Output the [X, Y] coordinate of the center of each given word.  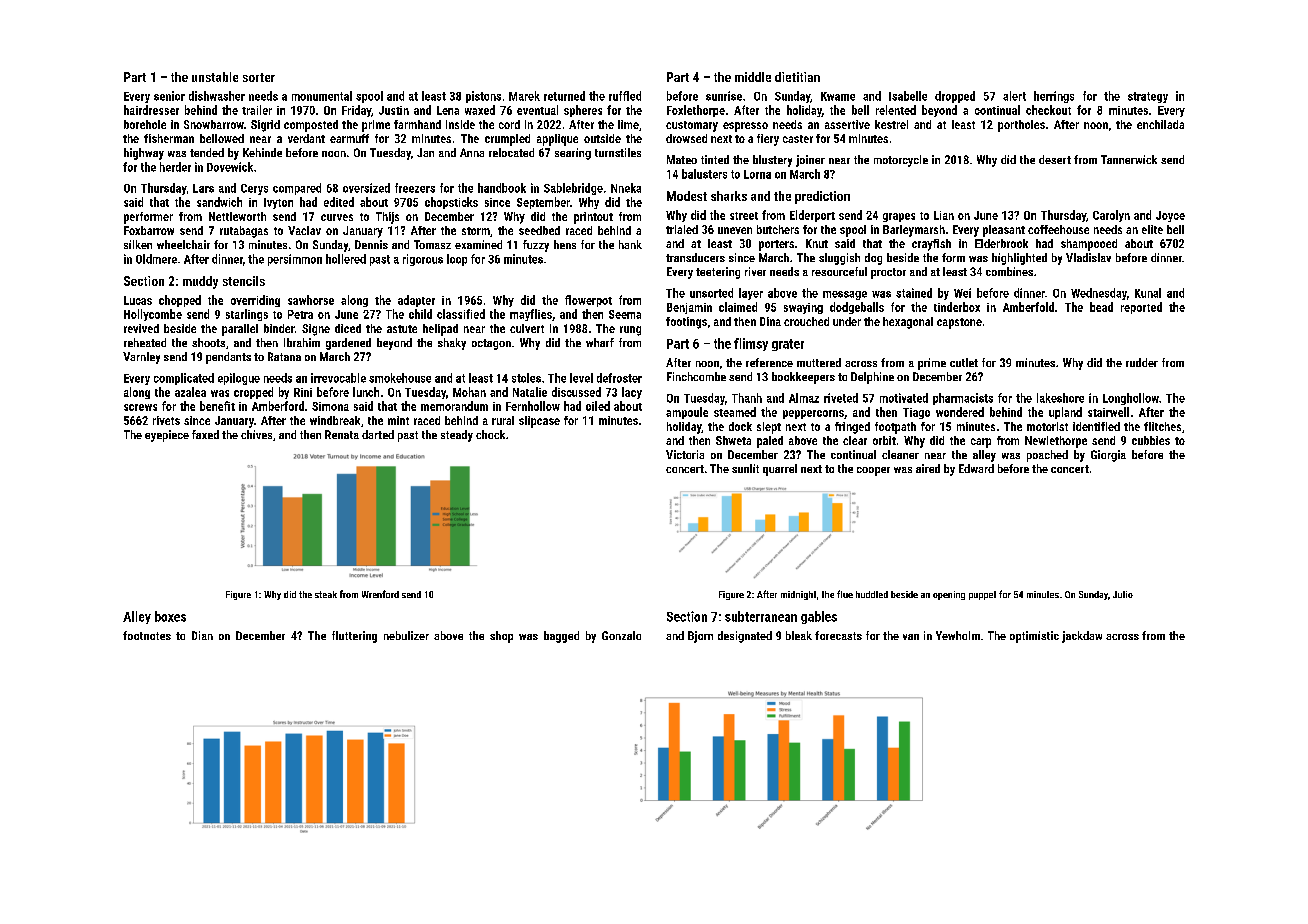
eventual [537, 110]
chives [256, 434]
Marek [524, 96]
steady [457, 436]
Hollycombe [153, 315]
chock [490, 434]
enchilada [1160, 124]
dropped [955, 97]
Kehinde [262, 152]
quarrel [780, 470]
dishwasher [217, 96]
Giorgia [1108, 456]
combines [1009, 271]
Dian [202, 635]
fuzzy [536, 246]
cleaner [900, 454]
